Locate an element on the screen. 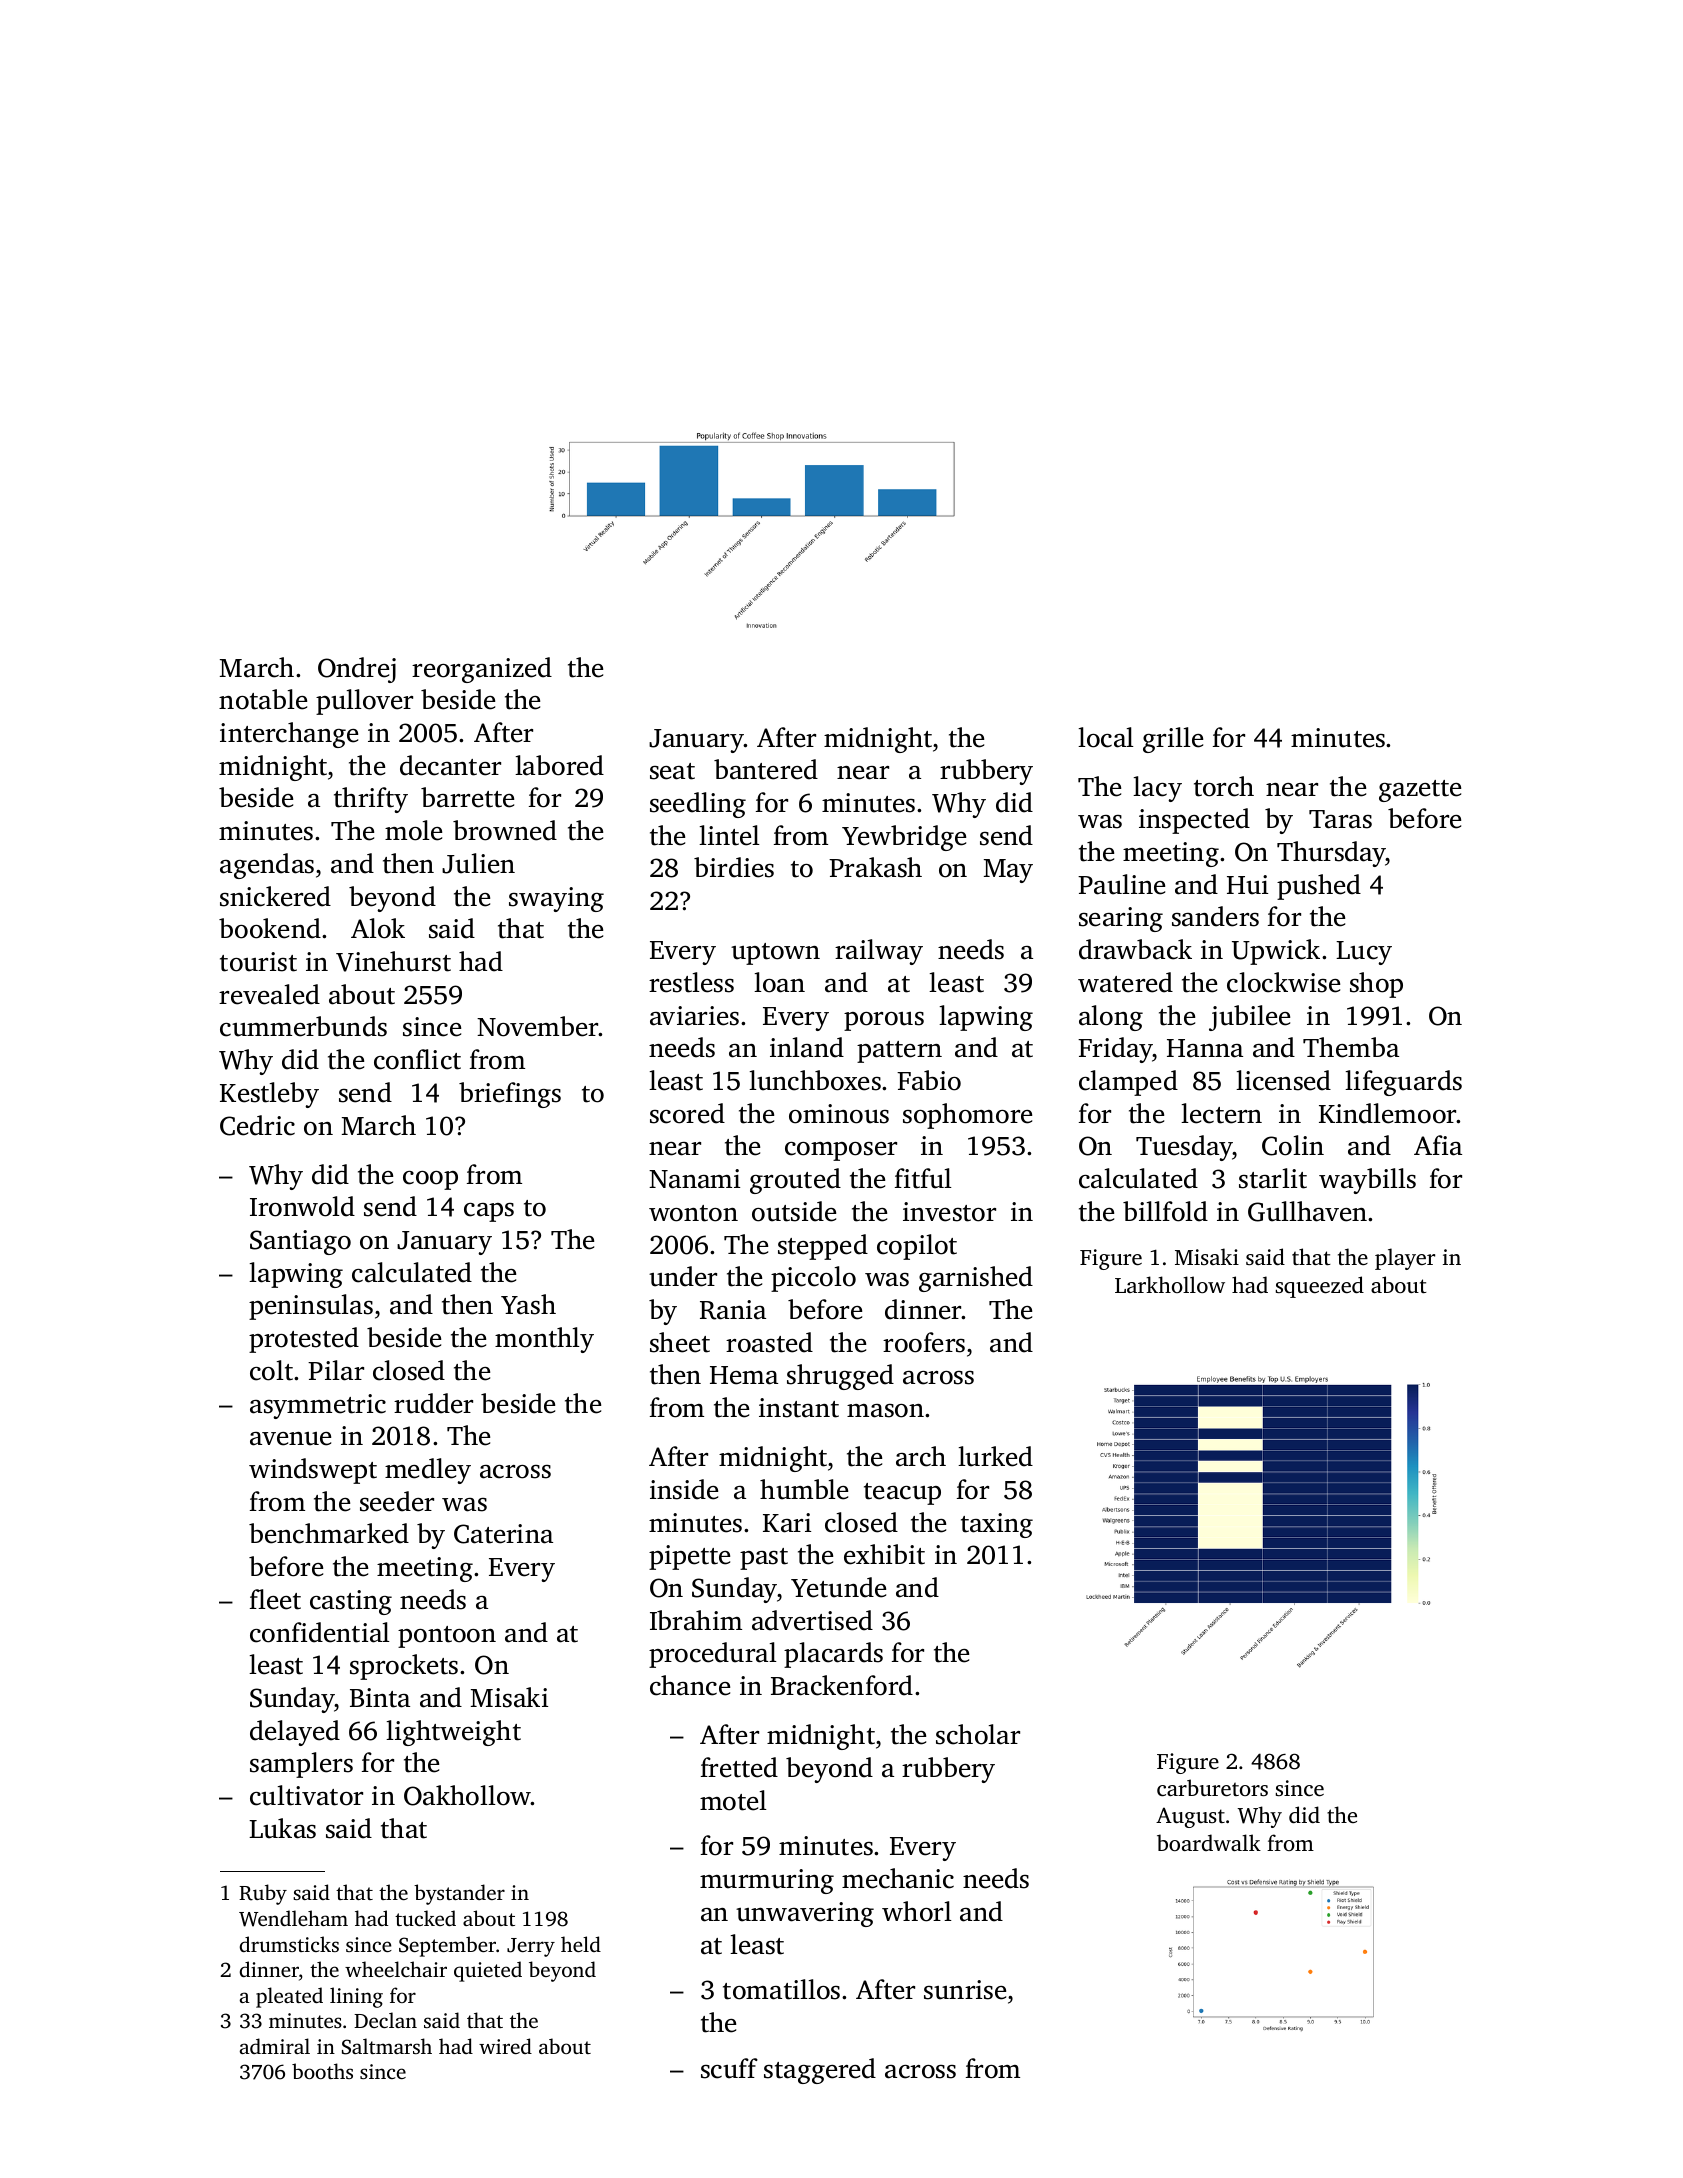 The width and height of the screenshot is (1683, 2178). wheelchair is located at coordinates (396, 1969).
